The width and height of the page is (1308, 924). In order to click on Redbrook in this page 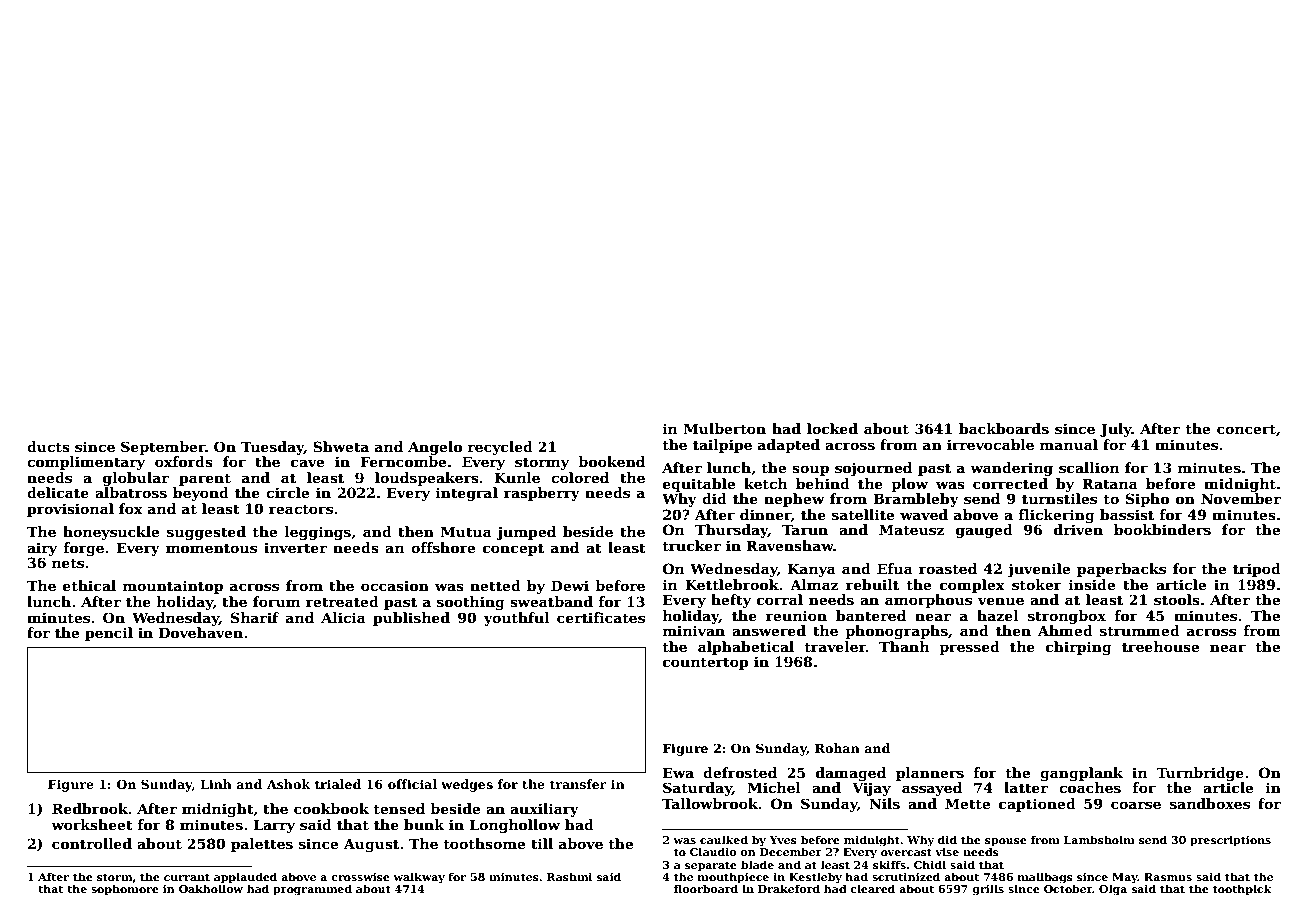, I will do `click(90, 808)`.
